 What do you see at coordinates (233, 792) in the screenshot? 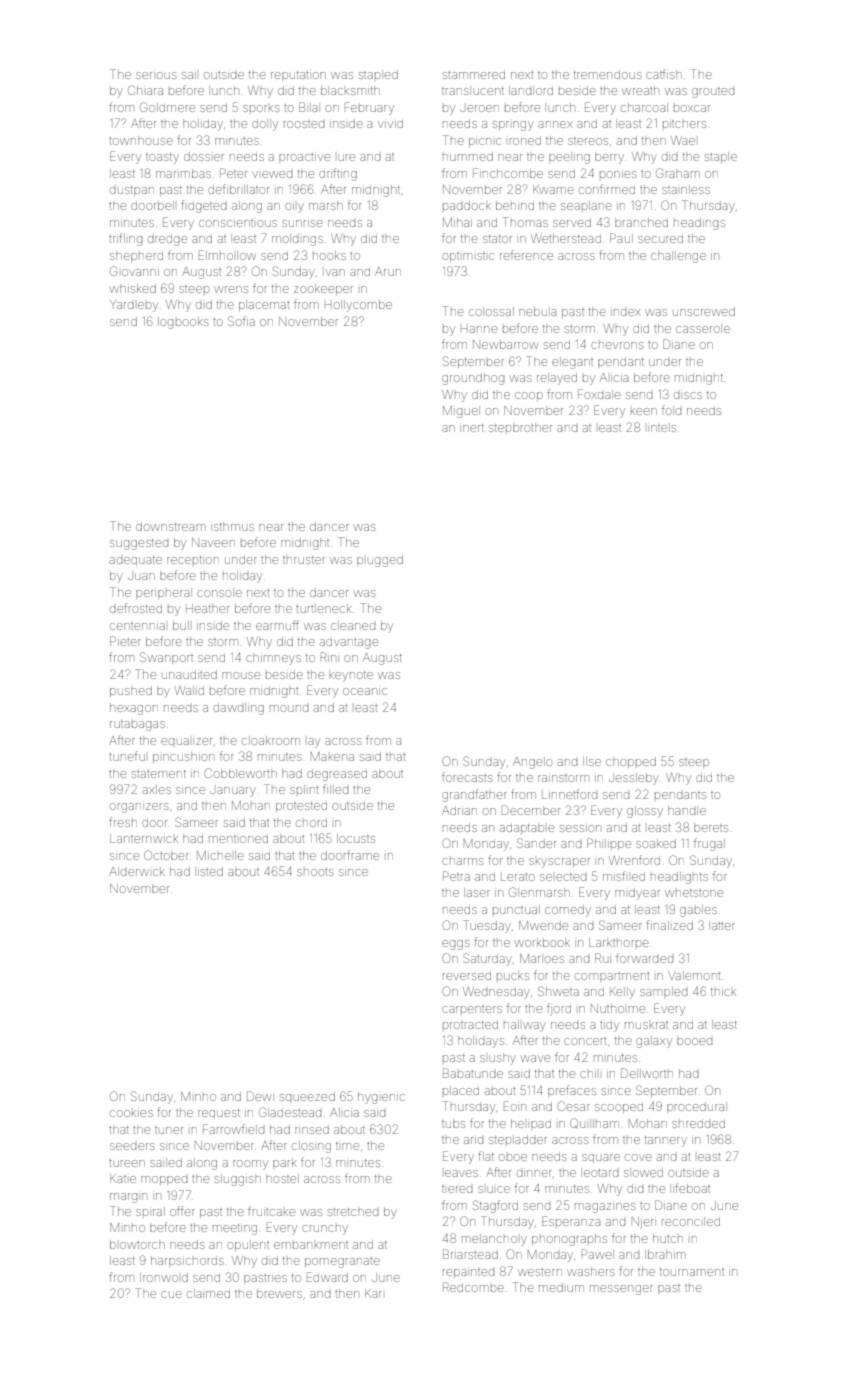
I see `January` at bounding box center [233, 792].
